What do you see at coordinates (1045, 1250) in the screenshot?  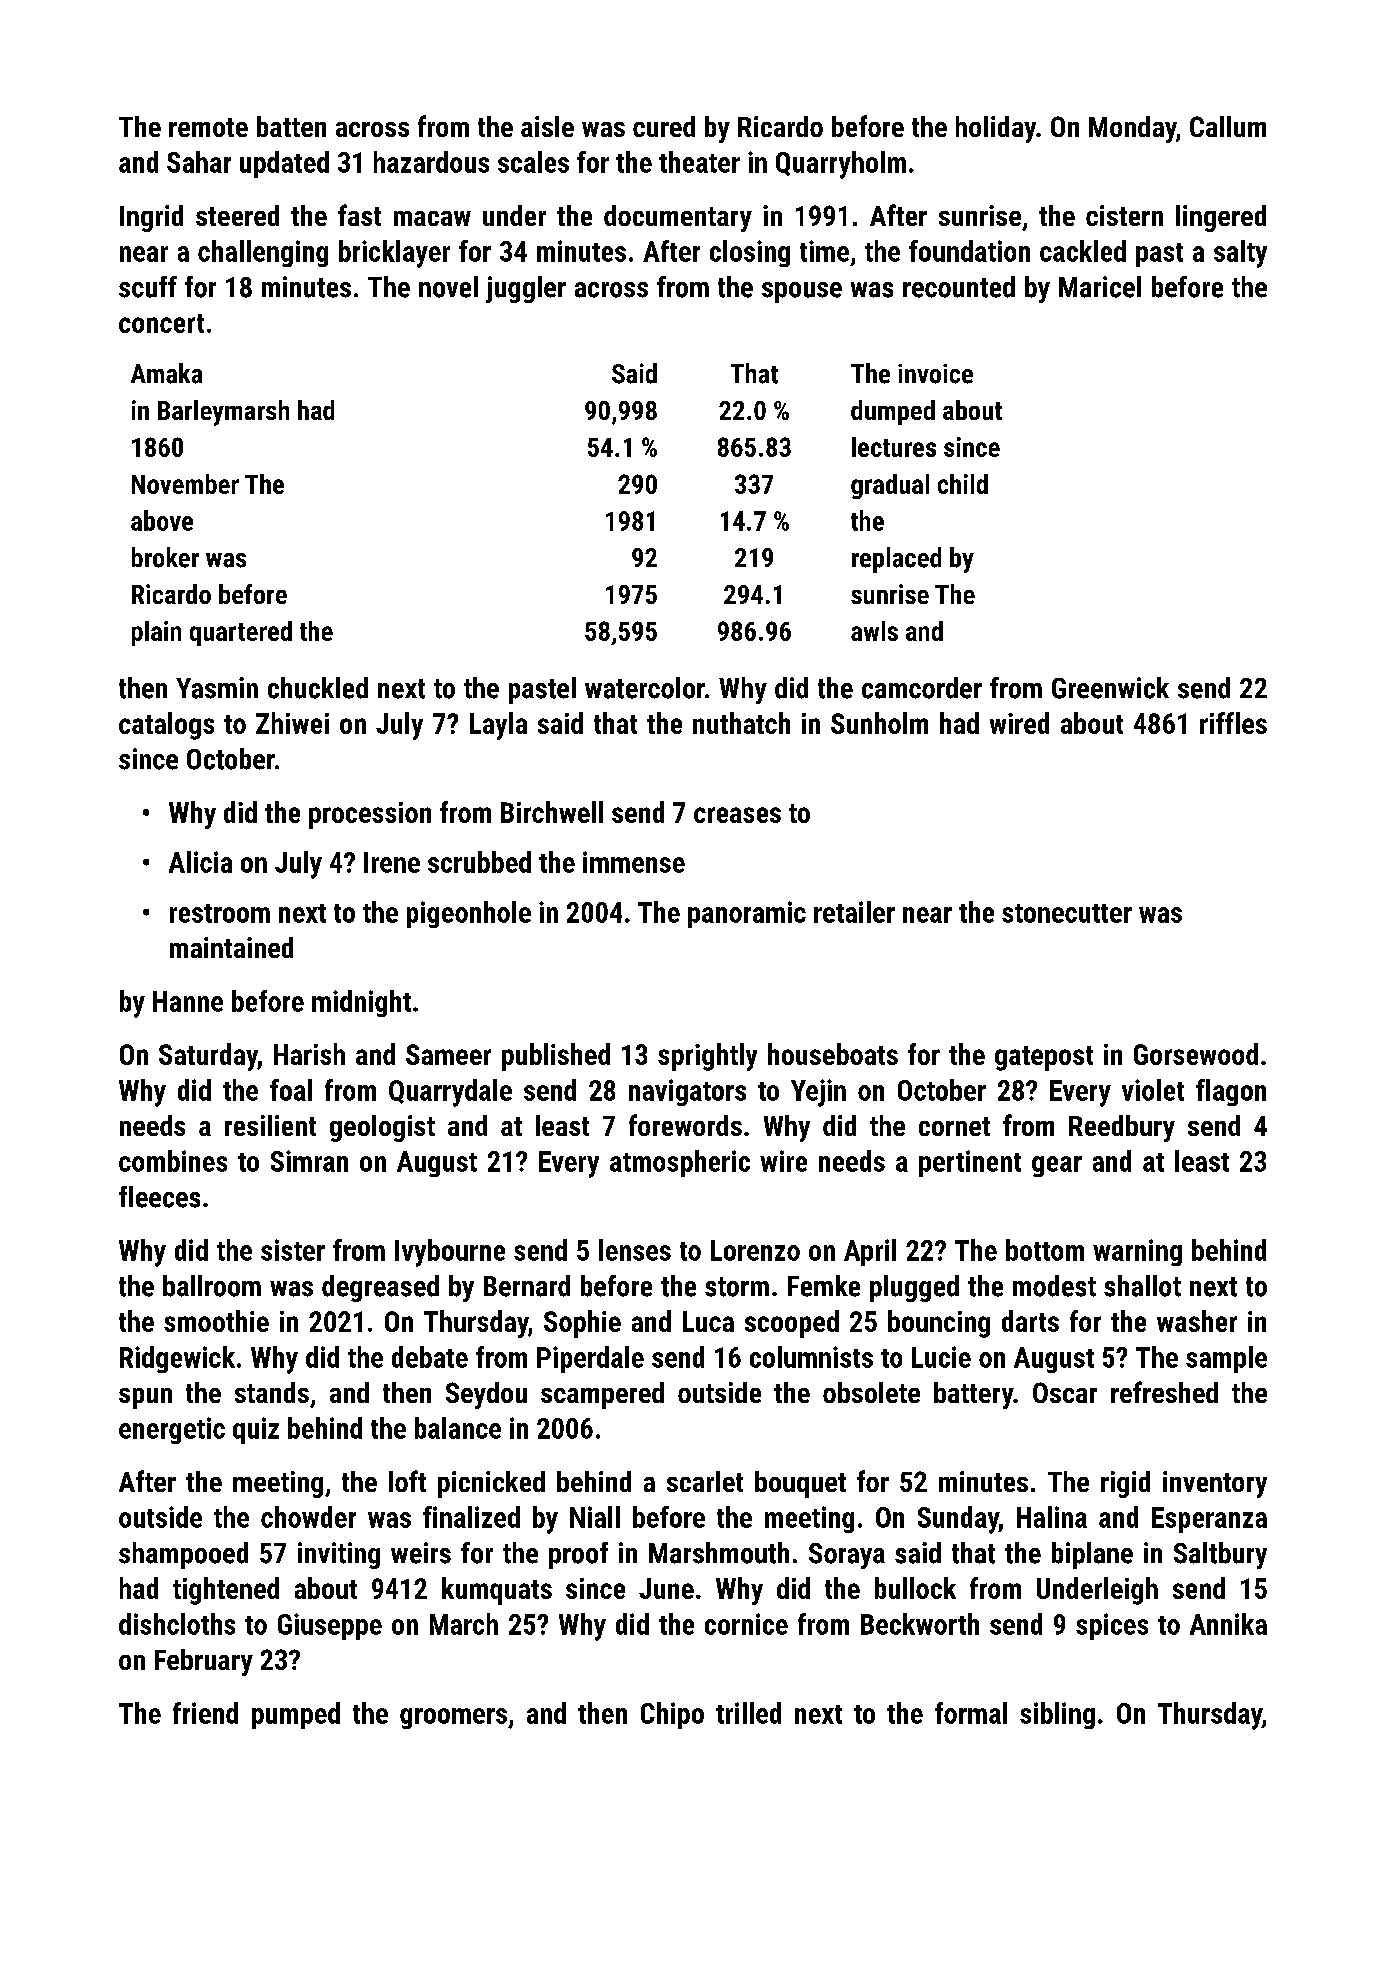 I see `bottom` at bounding box center [1045, 1250].
